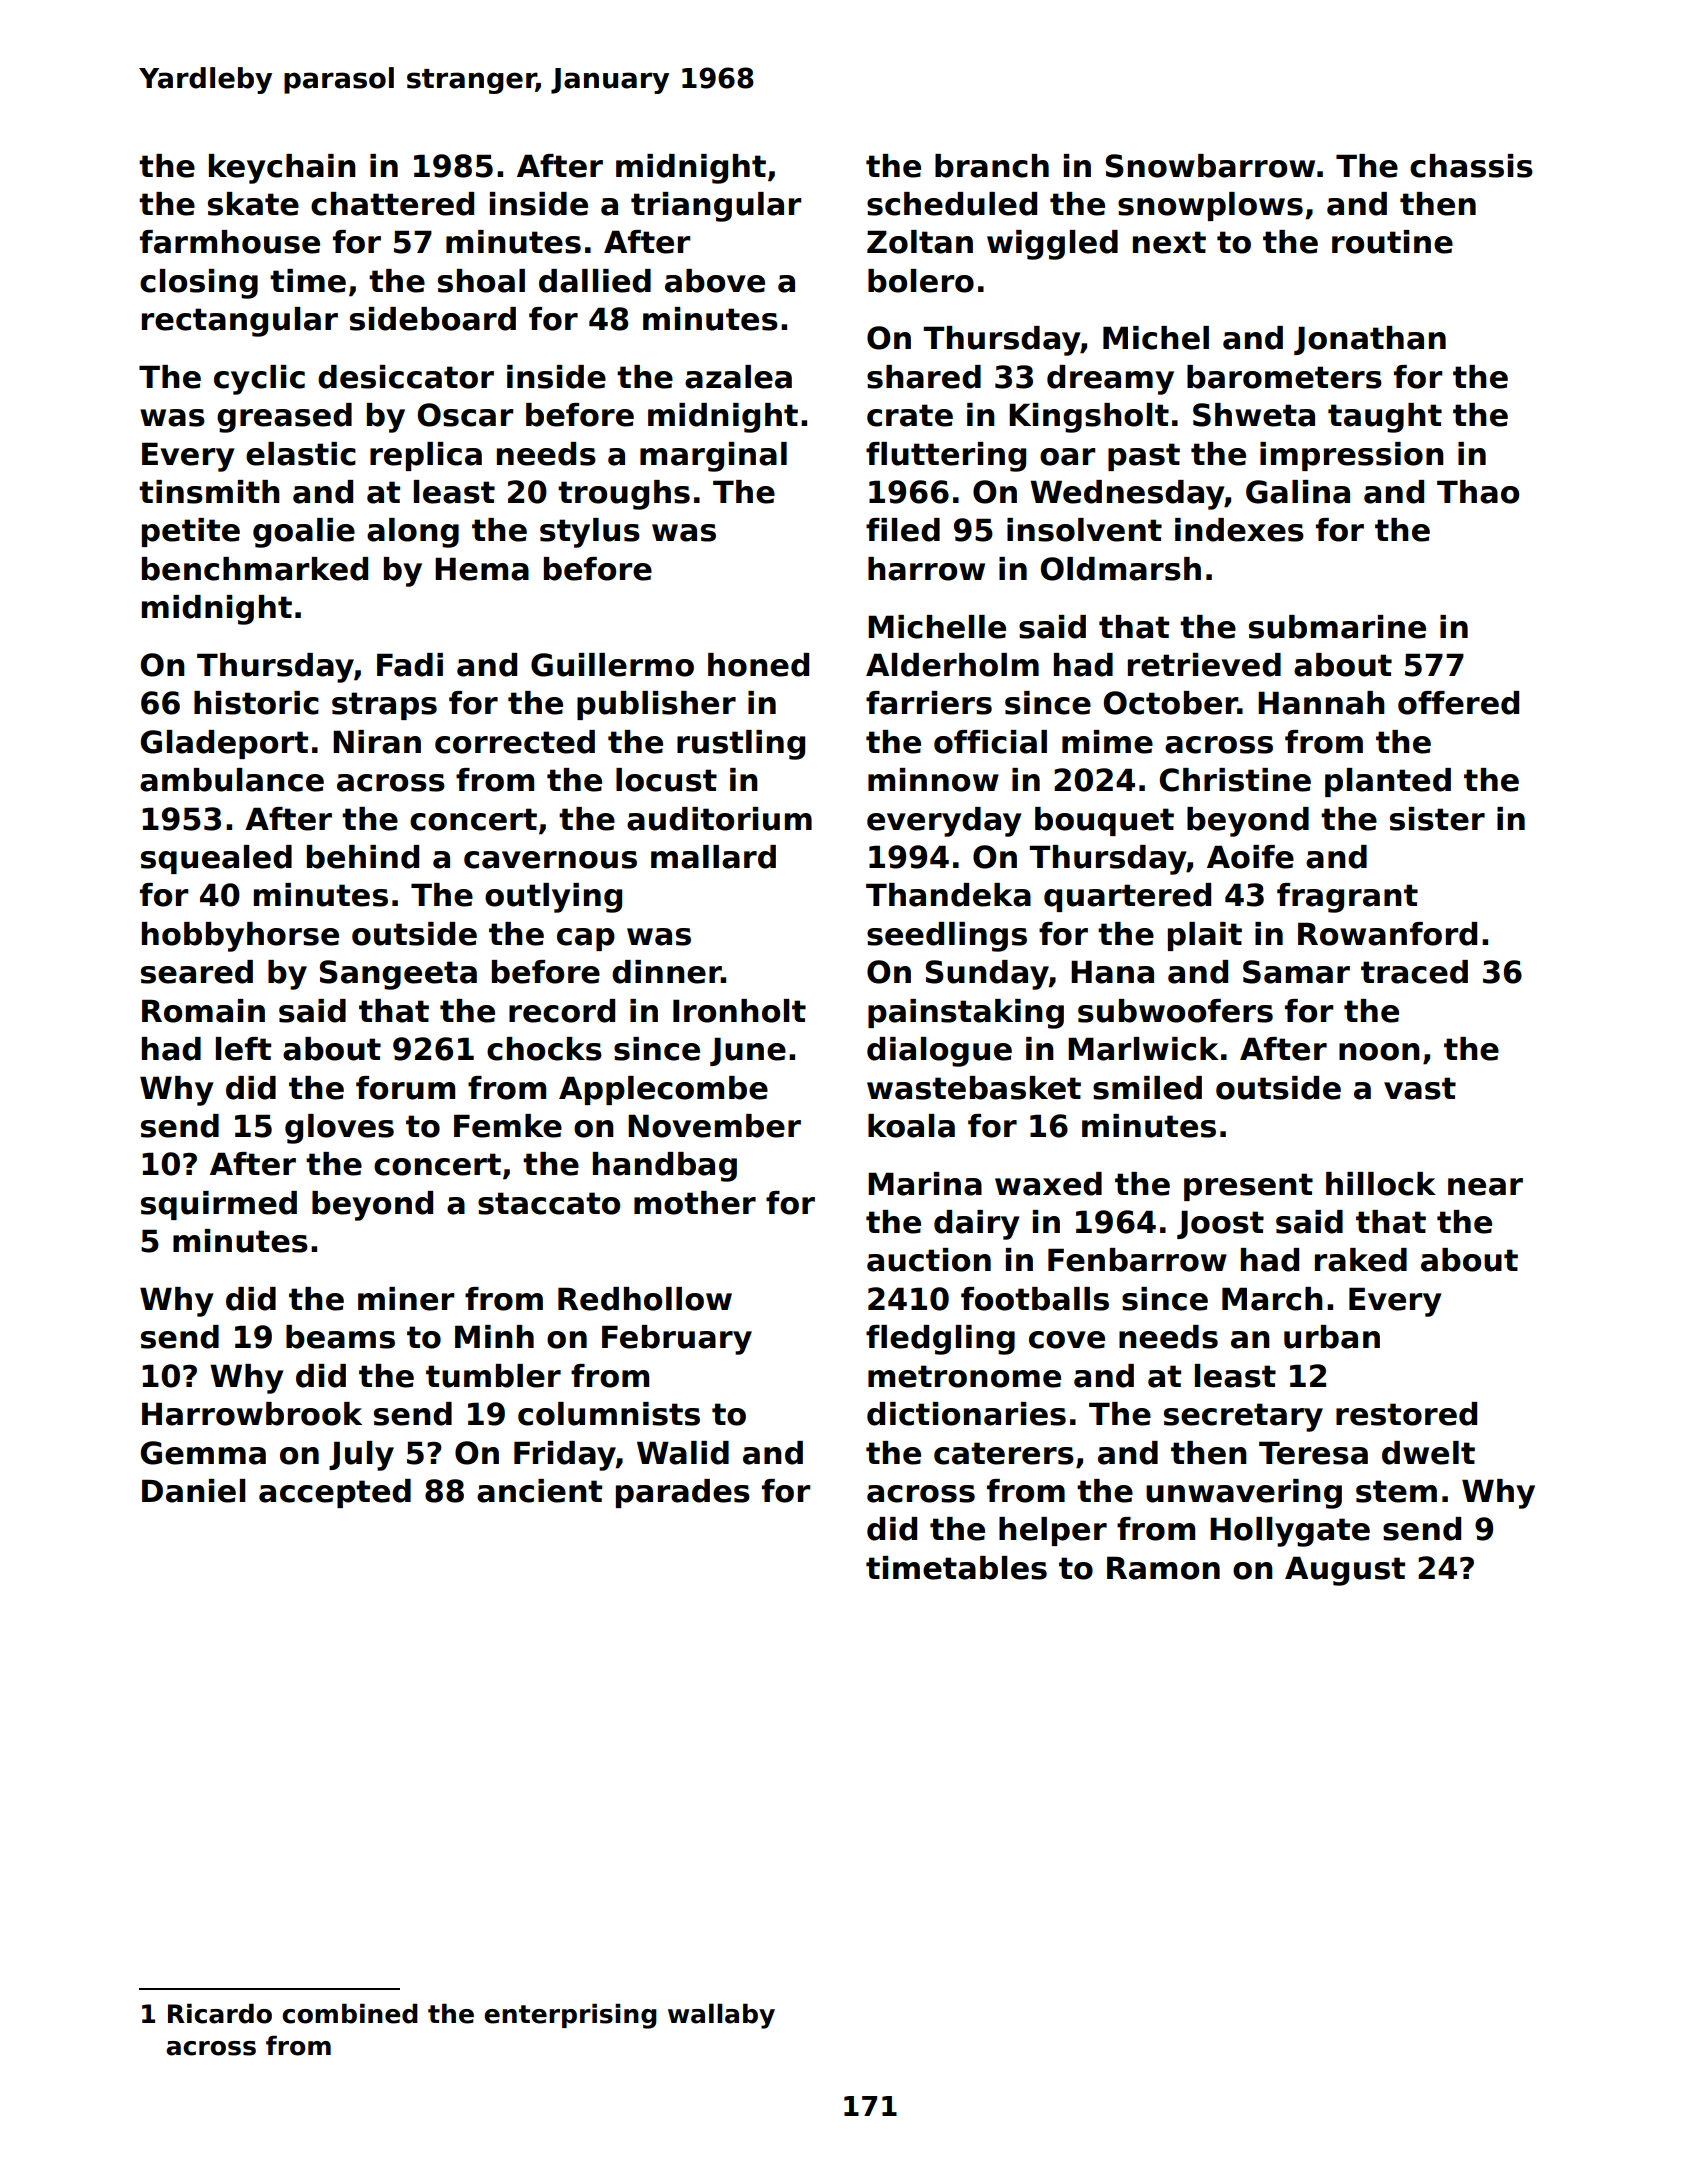 This image has height=2178, width=1683. What do you see at coordinates (1290, 1532) in the image?
I see `Hollygate` at bounding box center [1290, 1532].
